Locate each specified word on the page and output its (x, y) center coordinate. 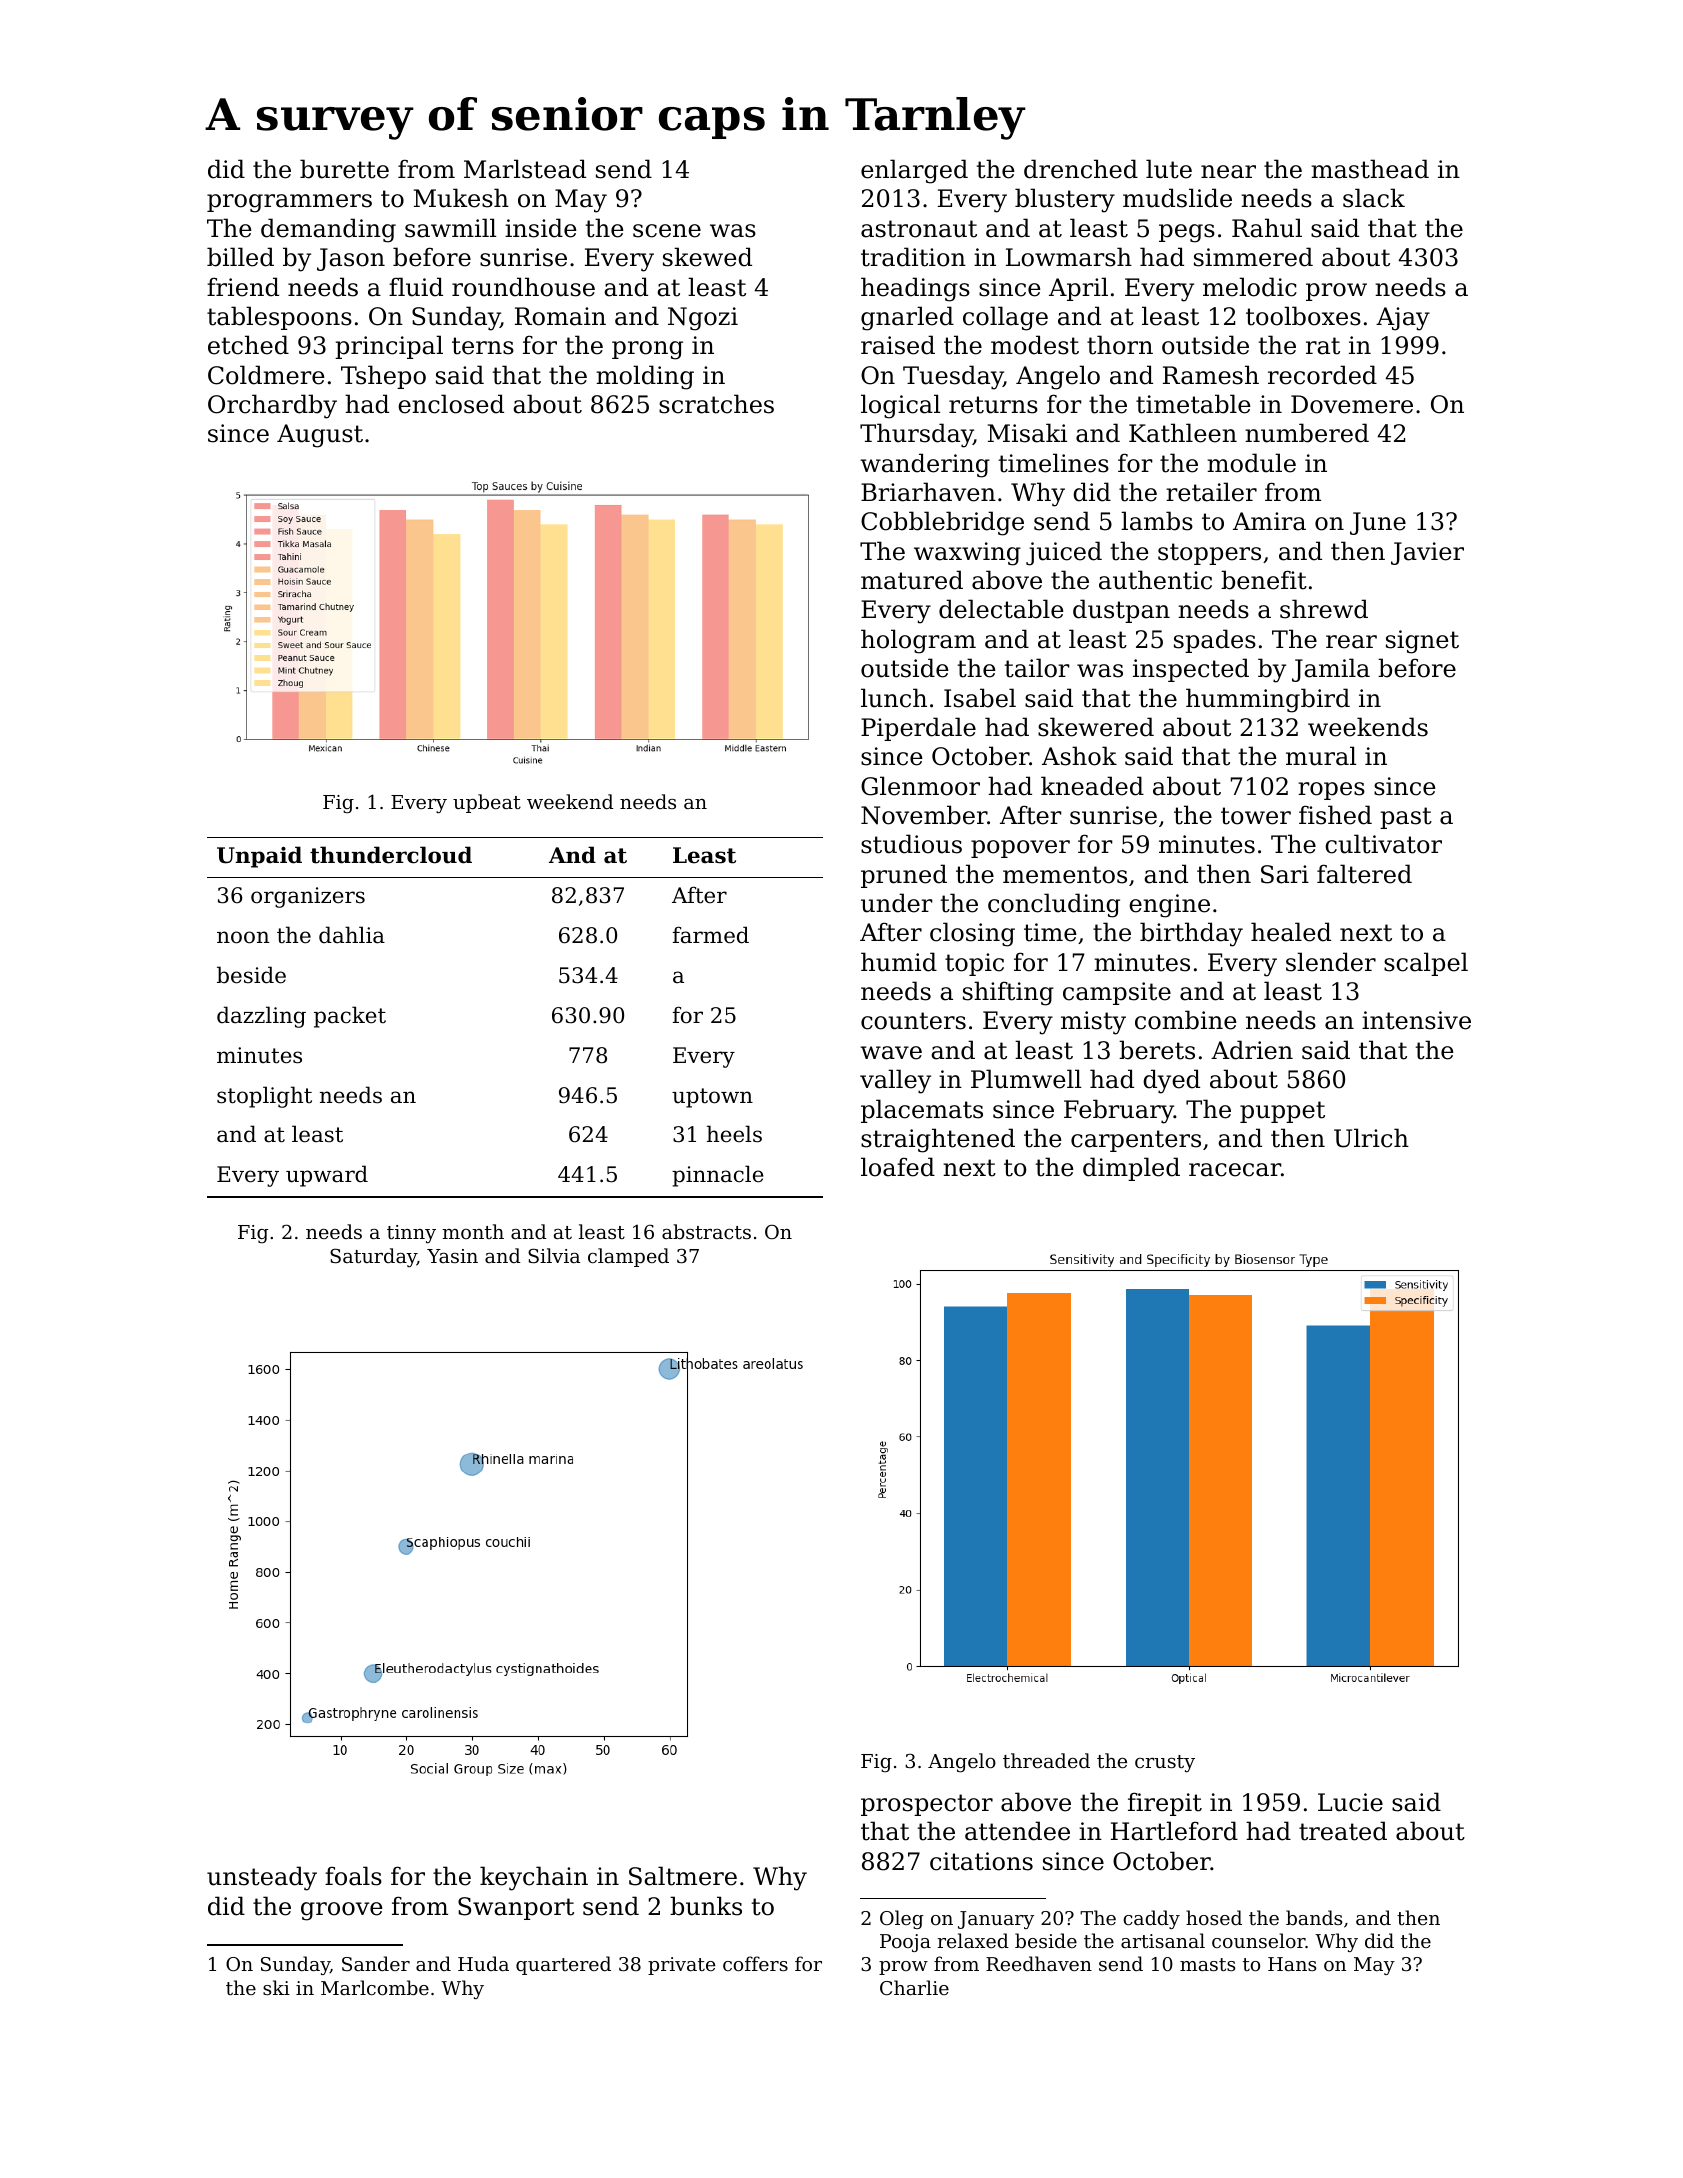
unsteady (262, 1878)
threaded (1046, 1760)
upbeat (487, 803)
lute (1169, 169)
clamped (628, 1257)
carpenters (1136, 1141)
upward (327, 1176)
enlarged (914, 171)
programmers (289, 203)
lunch (894, 698)
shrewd (1324, 609)
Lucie (1350, 1802)
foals (353, 1876)
